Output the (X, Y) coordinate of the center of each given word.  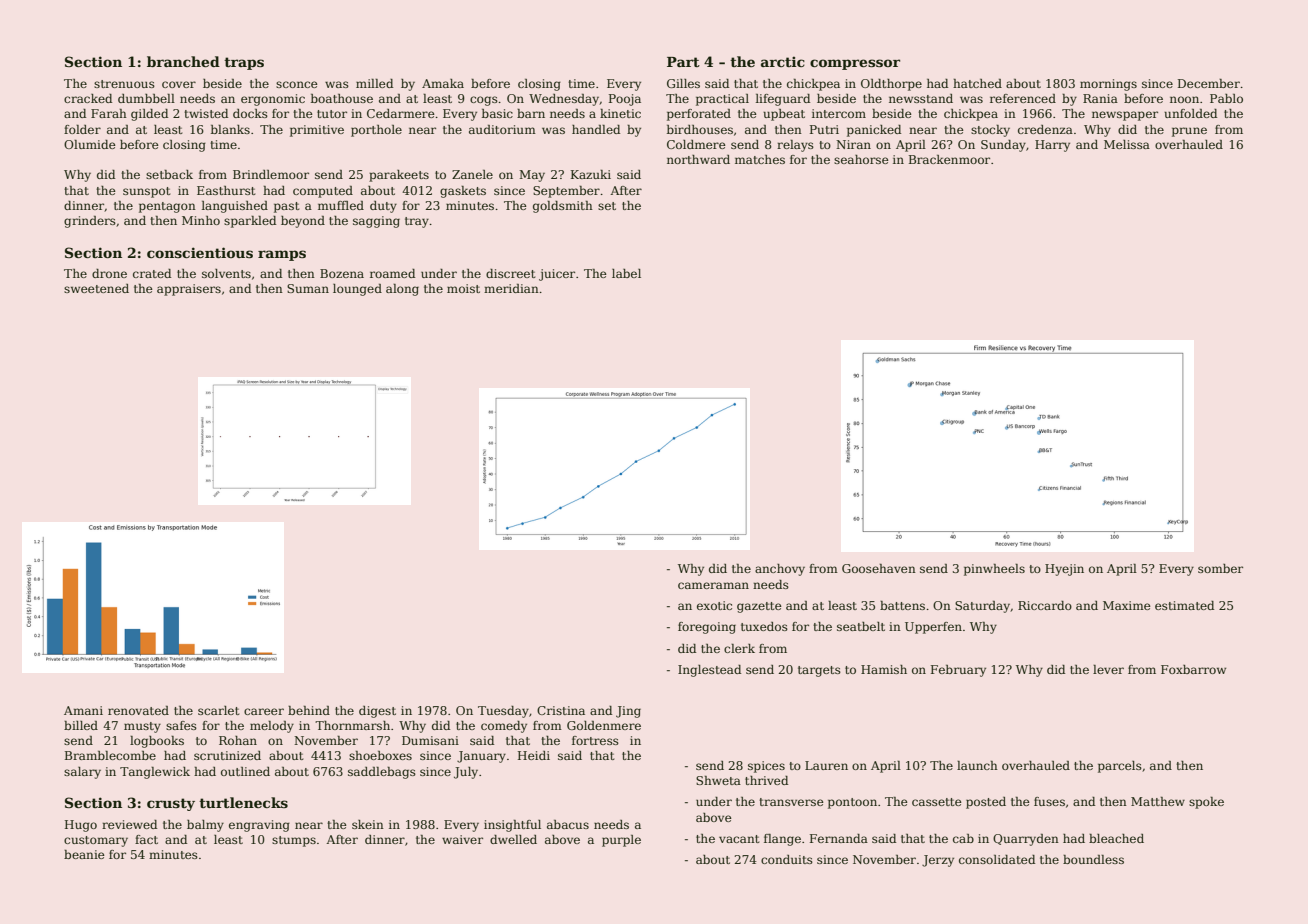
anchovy (780, 570)
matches (760, 159)
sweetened (96, 288)
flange (782, 840)
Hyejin (1064, 570)
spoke (1206, 803)
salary (82, 773)
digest (377, 712)
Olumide (90, 144)
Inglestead (709, 671)
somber (1220, 568)
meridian (511, 288)
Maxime (1127, 605)
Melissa (1127, 144)
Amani (83, 710)
